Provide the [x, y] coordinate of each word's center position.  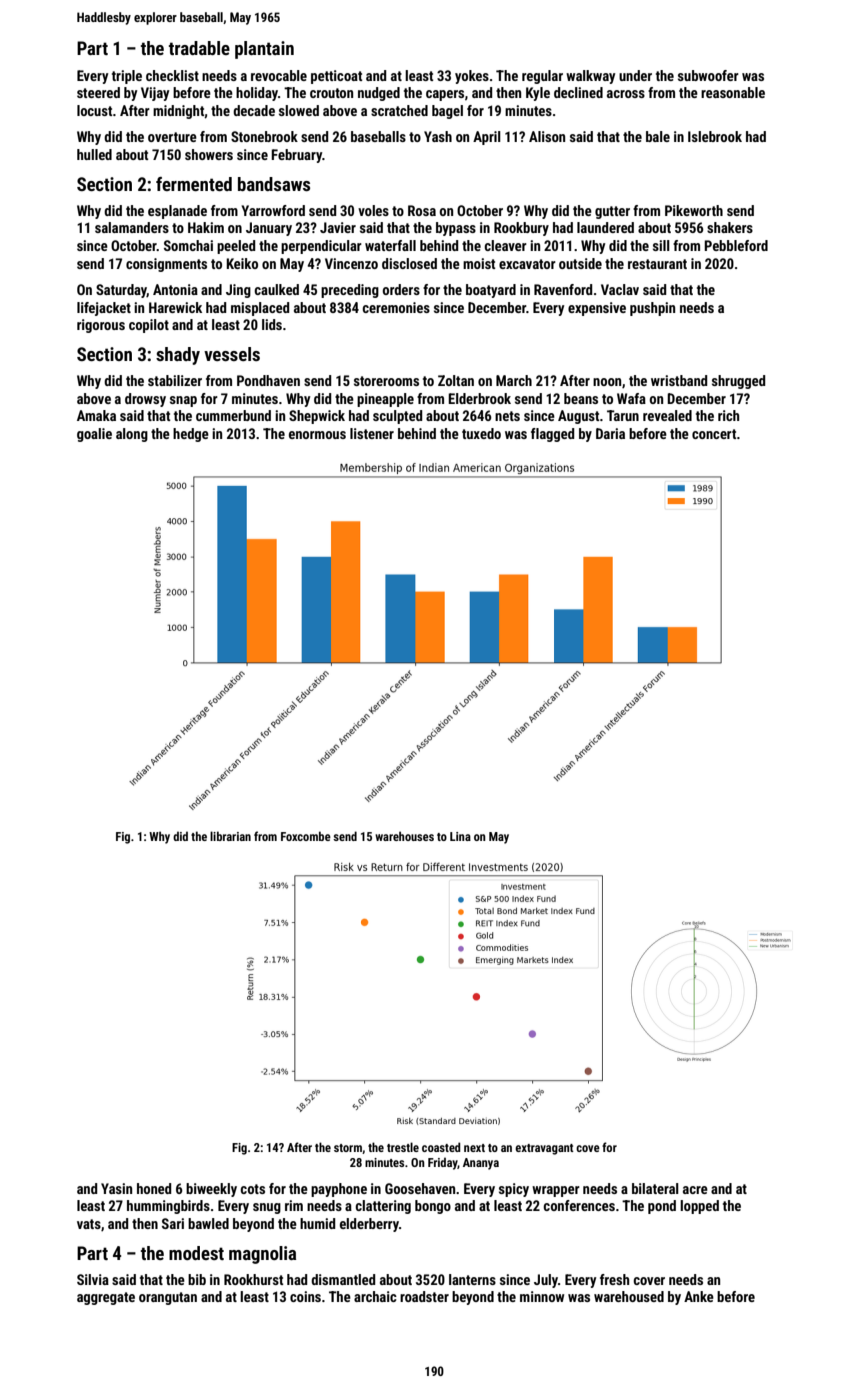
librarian [230, 836]
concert [714, 434]
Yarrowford [273, 210]
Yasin [116, 1188]
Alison [547, 136]
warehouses [404, 836]
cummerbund [233, 415]
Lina [460, 836]
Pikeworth [694, 210]
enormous [317, 435]
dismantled [343, 1279]
